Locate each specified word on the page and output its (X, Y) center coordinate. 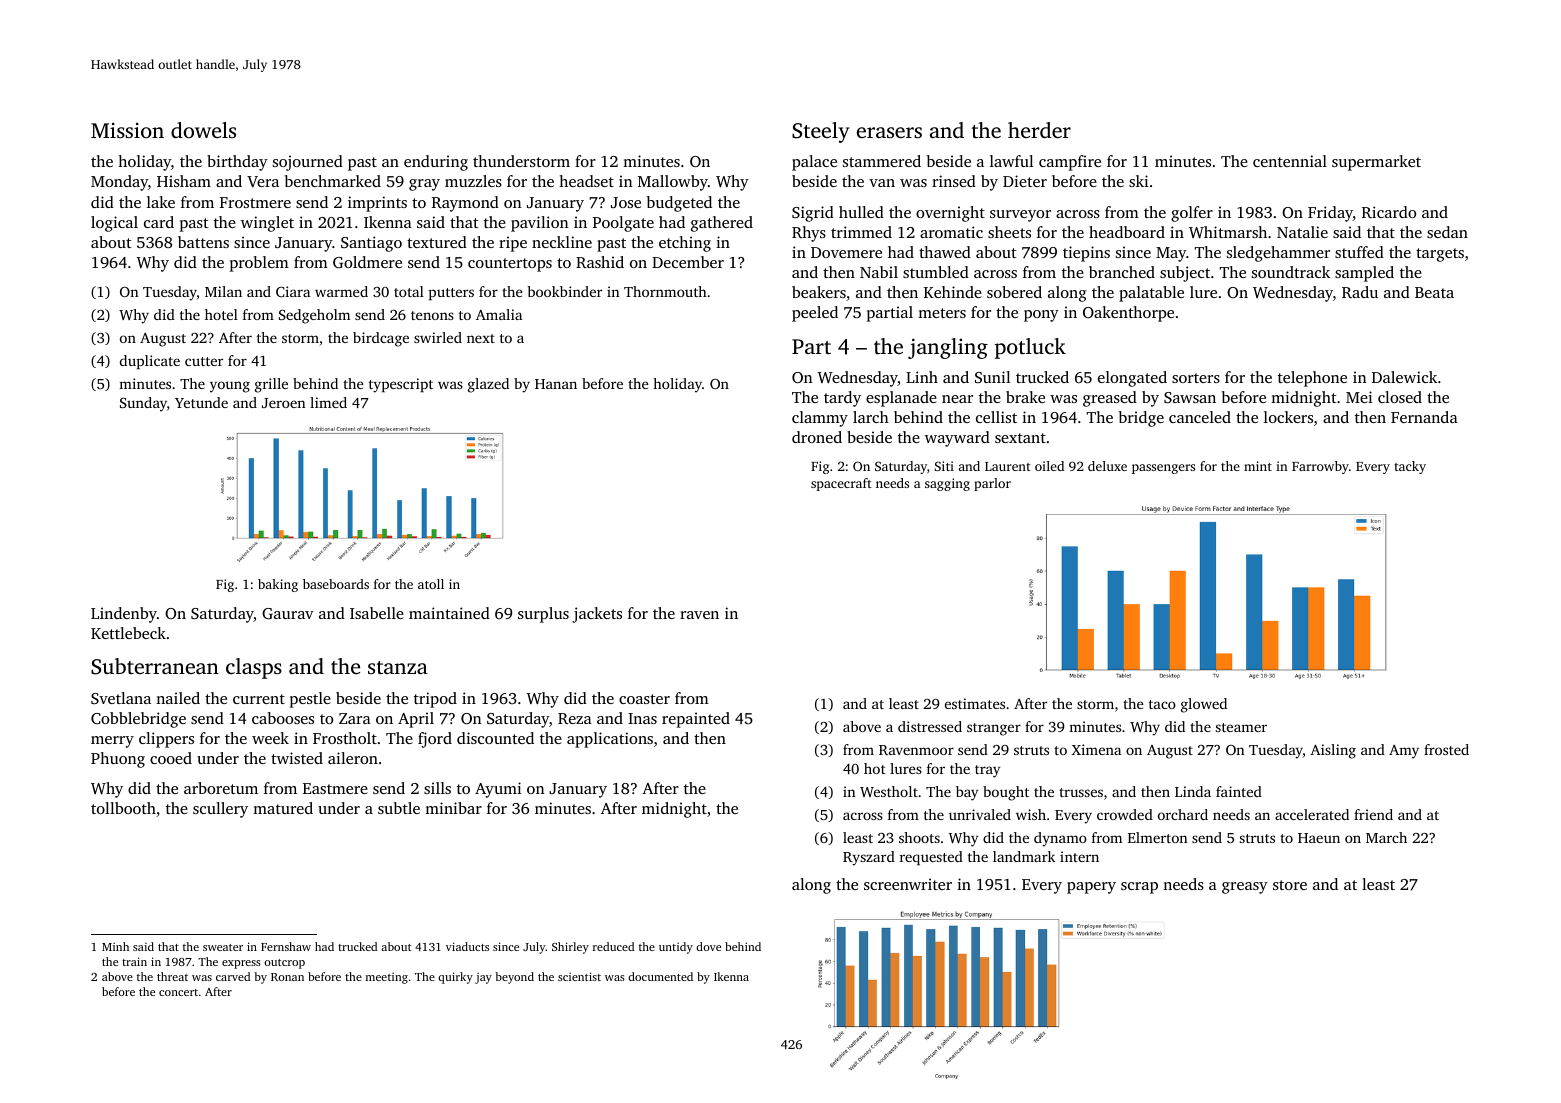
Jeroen (283, 403)
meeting (387, 978)
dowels (203, 130)
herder (1039, 130)
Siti (944, 466)
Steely (821, 132)
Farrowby (1320, 467)
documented (660, 976)
